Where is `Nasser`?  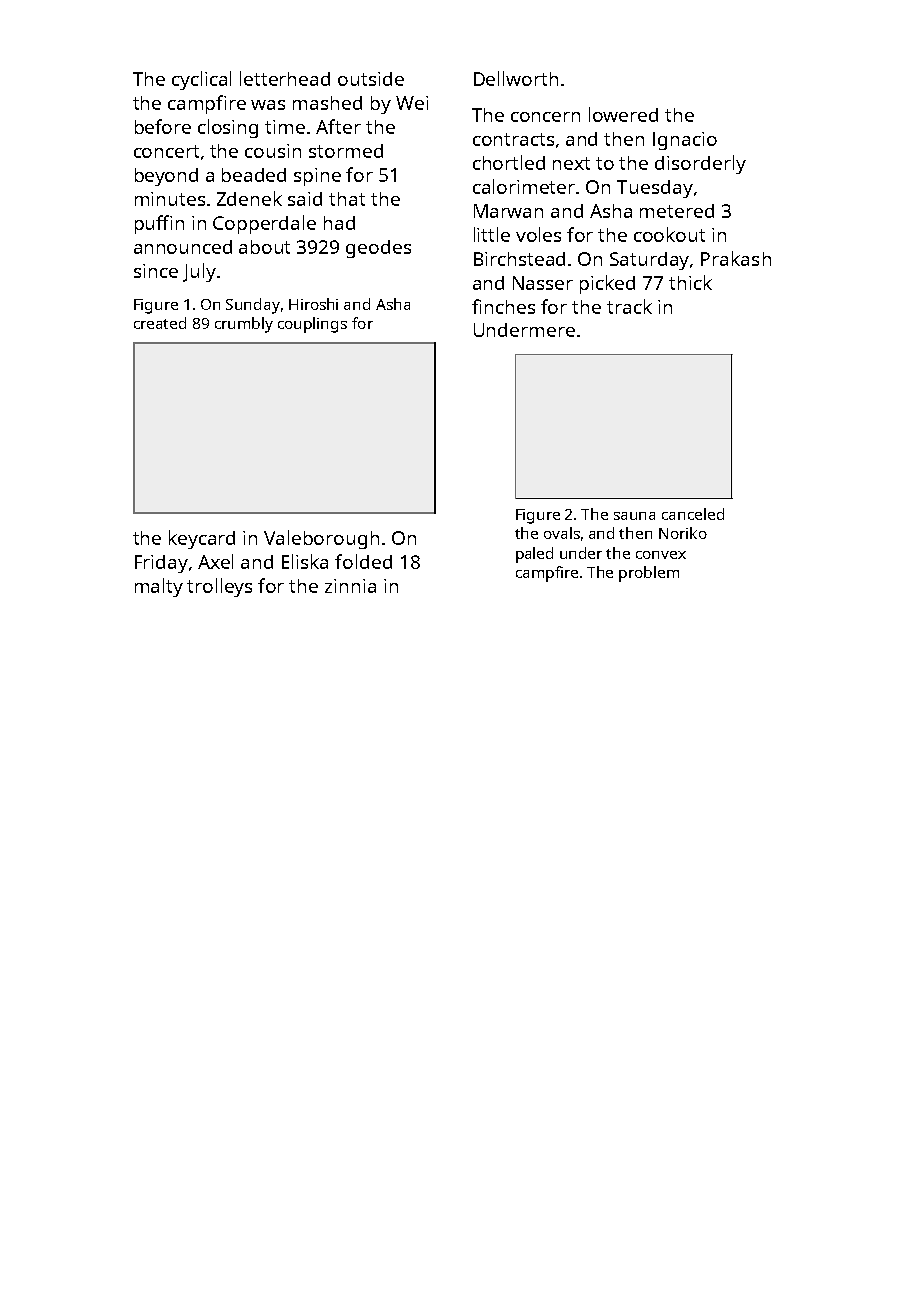 Nasser is located at coordinates (543, 283).
